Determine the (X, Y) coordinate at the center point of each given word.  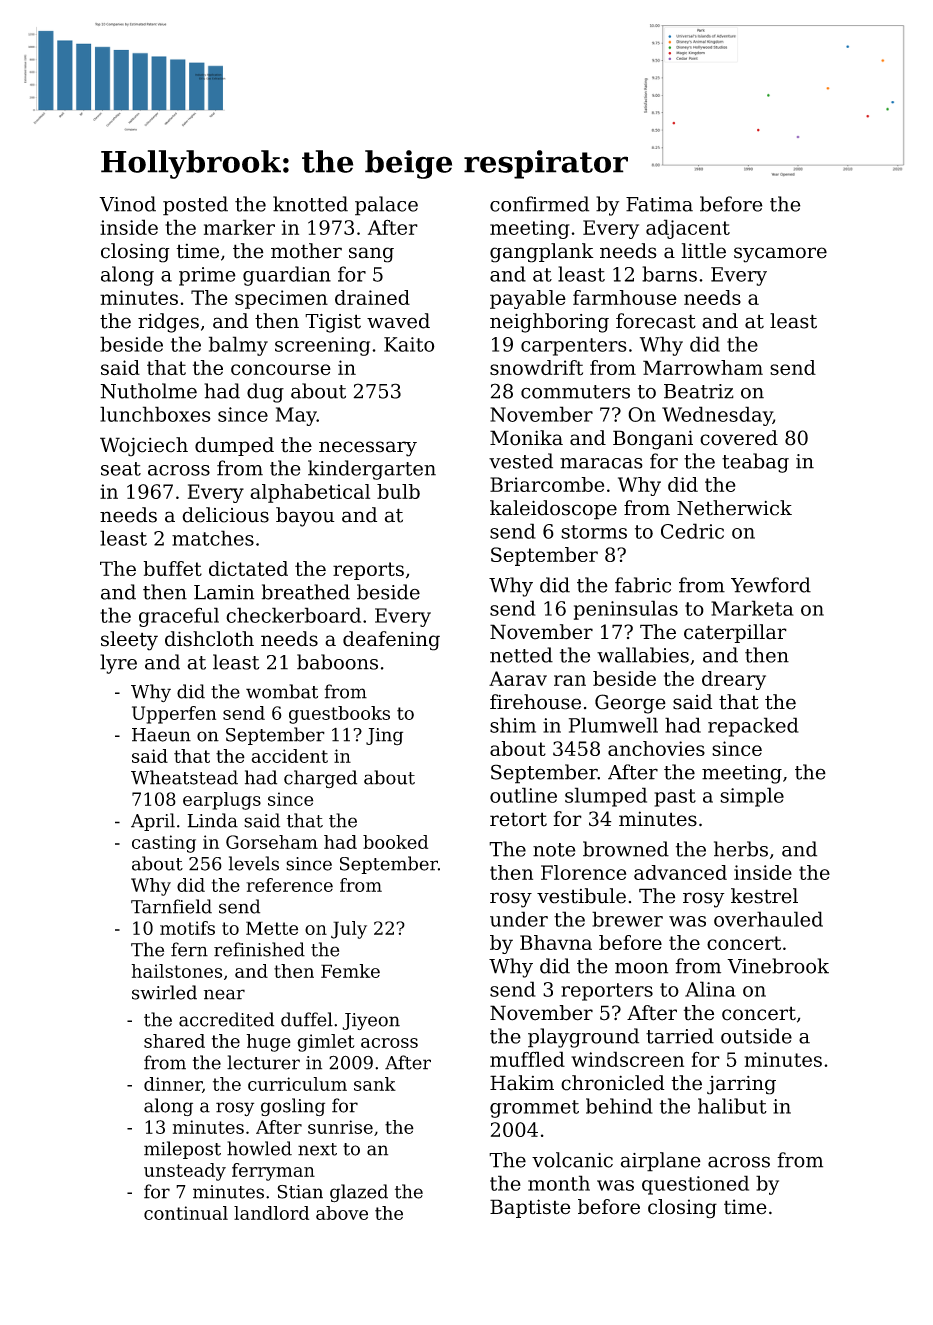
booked (395, 842)
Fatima (659, 204)
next (317, 1149)
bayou (305, 517)
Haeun (161, 735)
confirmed (539, 204)
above (342, 1213)
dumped (234, 446)
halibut (732, 1106)
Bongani (653, 440)
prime (207, 276)
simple (752, 797)
